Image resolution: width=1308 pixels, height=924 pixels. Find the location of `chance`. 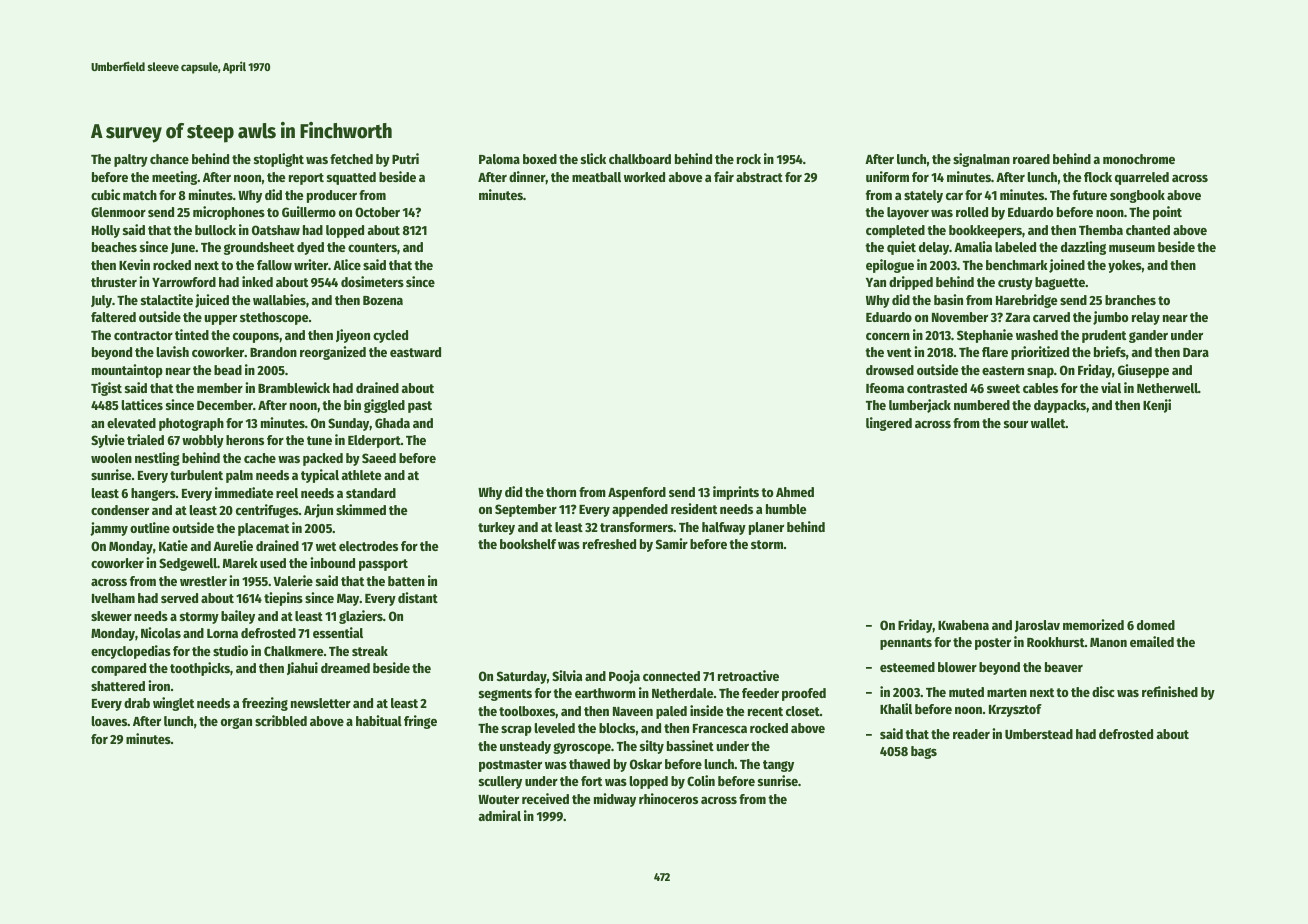

chance is located at coordinates (169, 159).
